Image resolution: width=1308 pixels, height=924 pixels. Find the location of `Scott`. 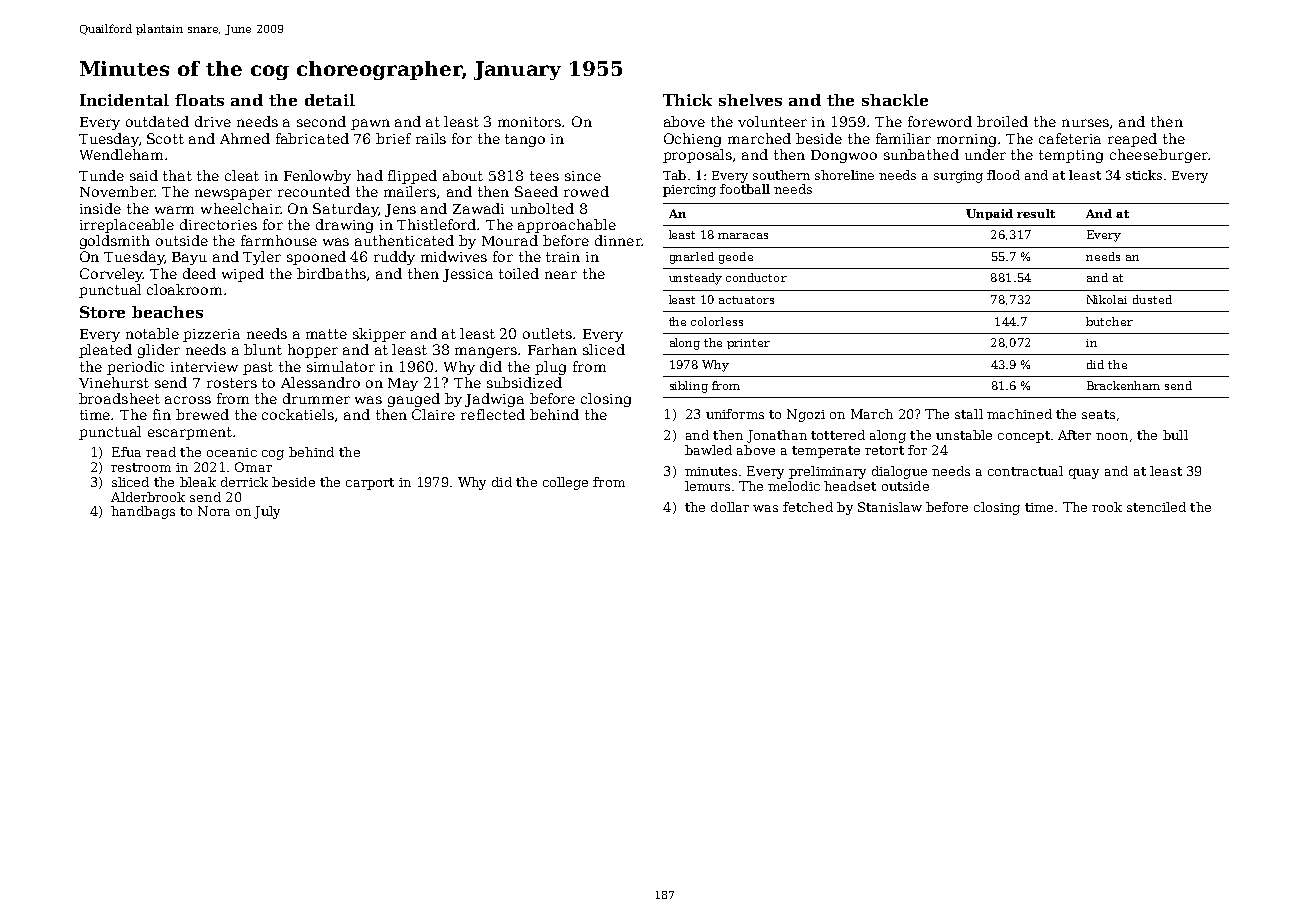

Scott is located at coordinates (165, 138).
